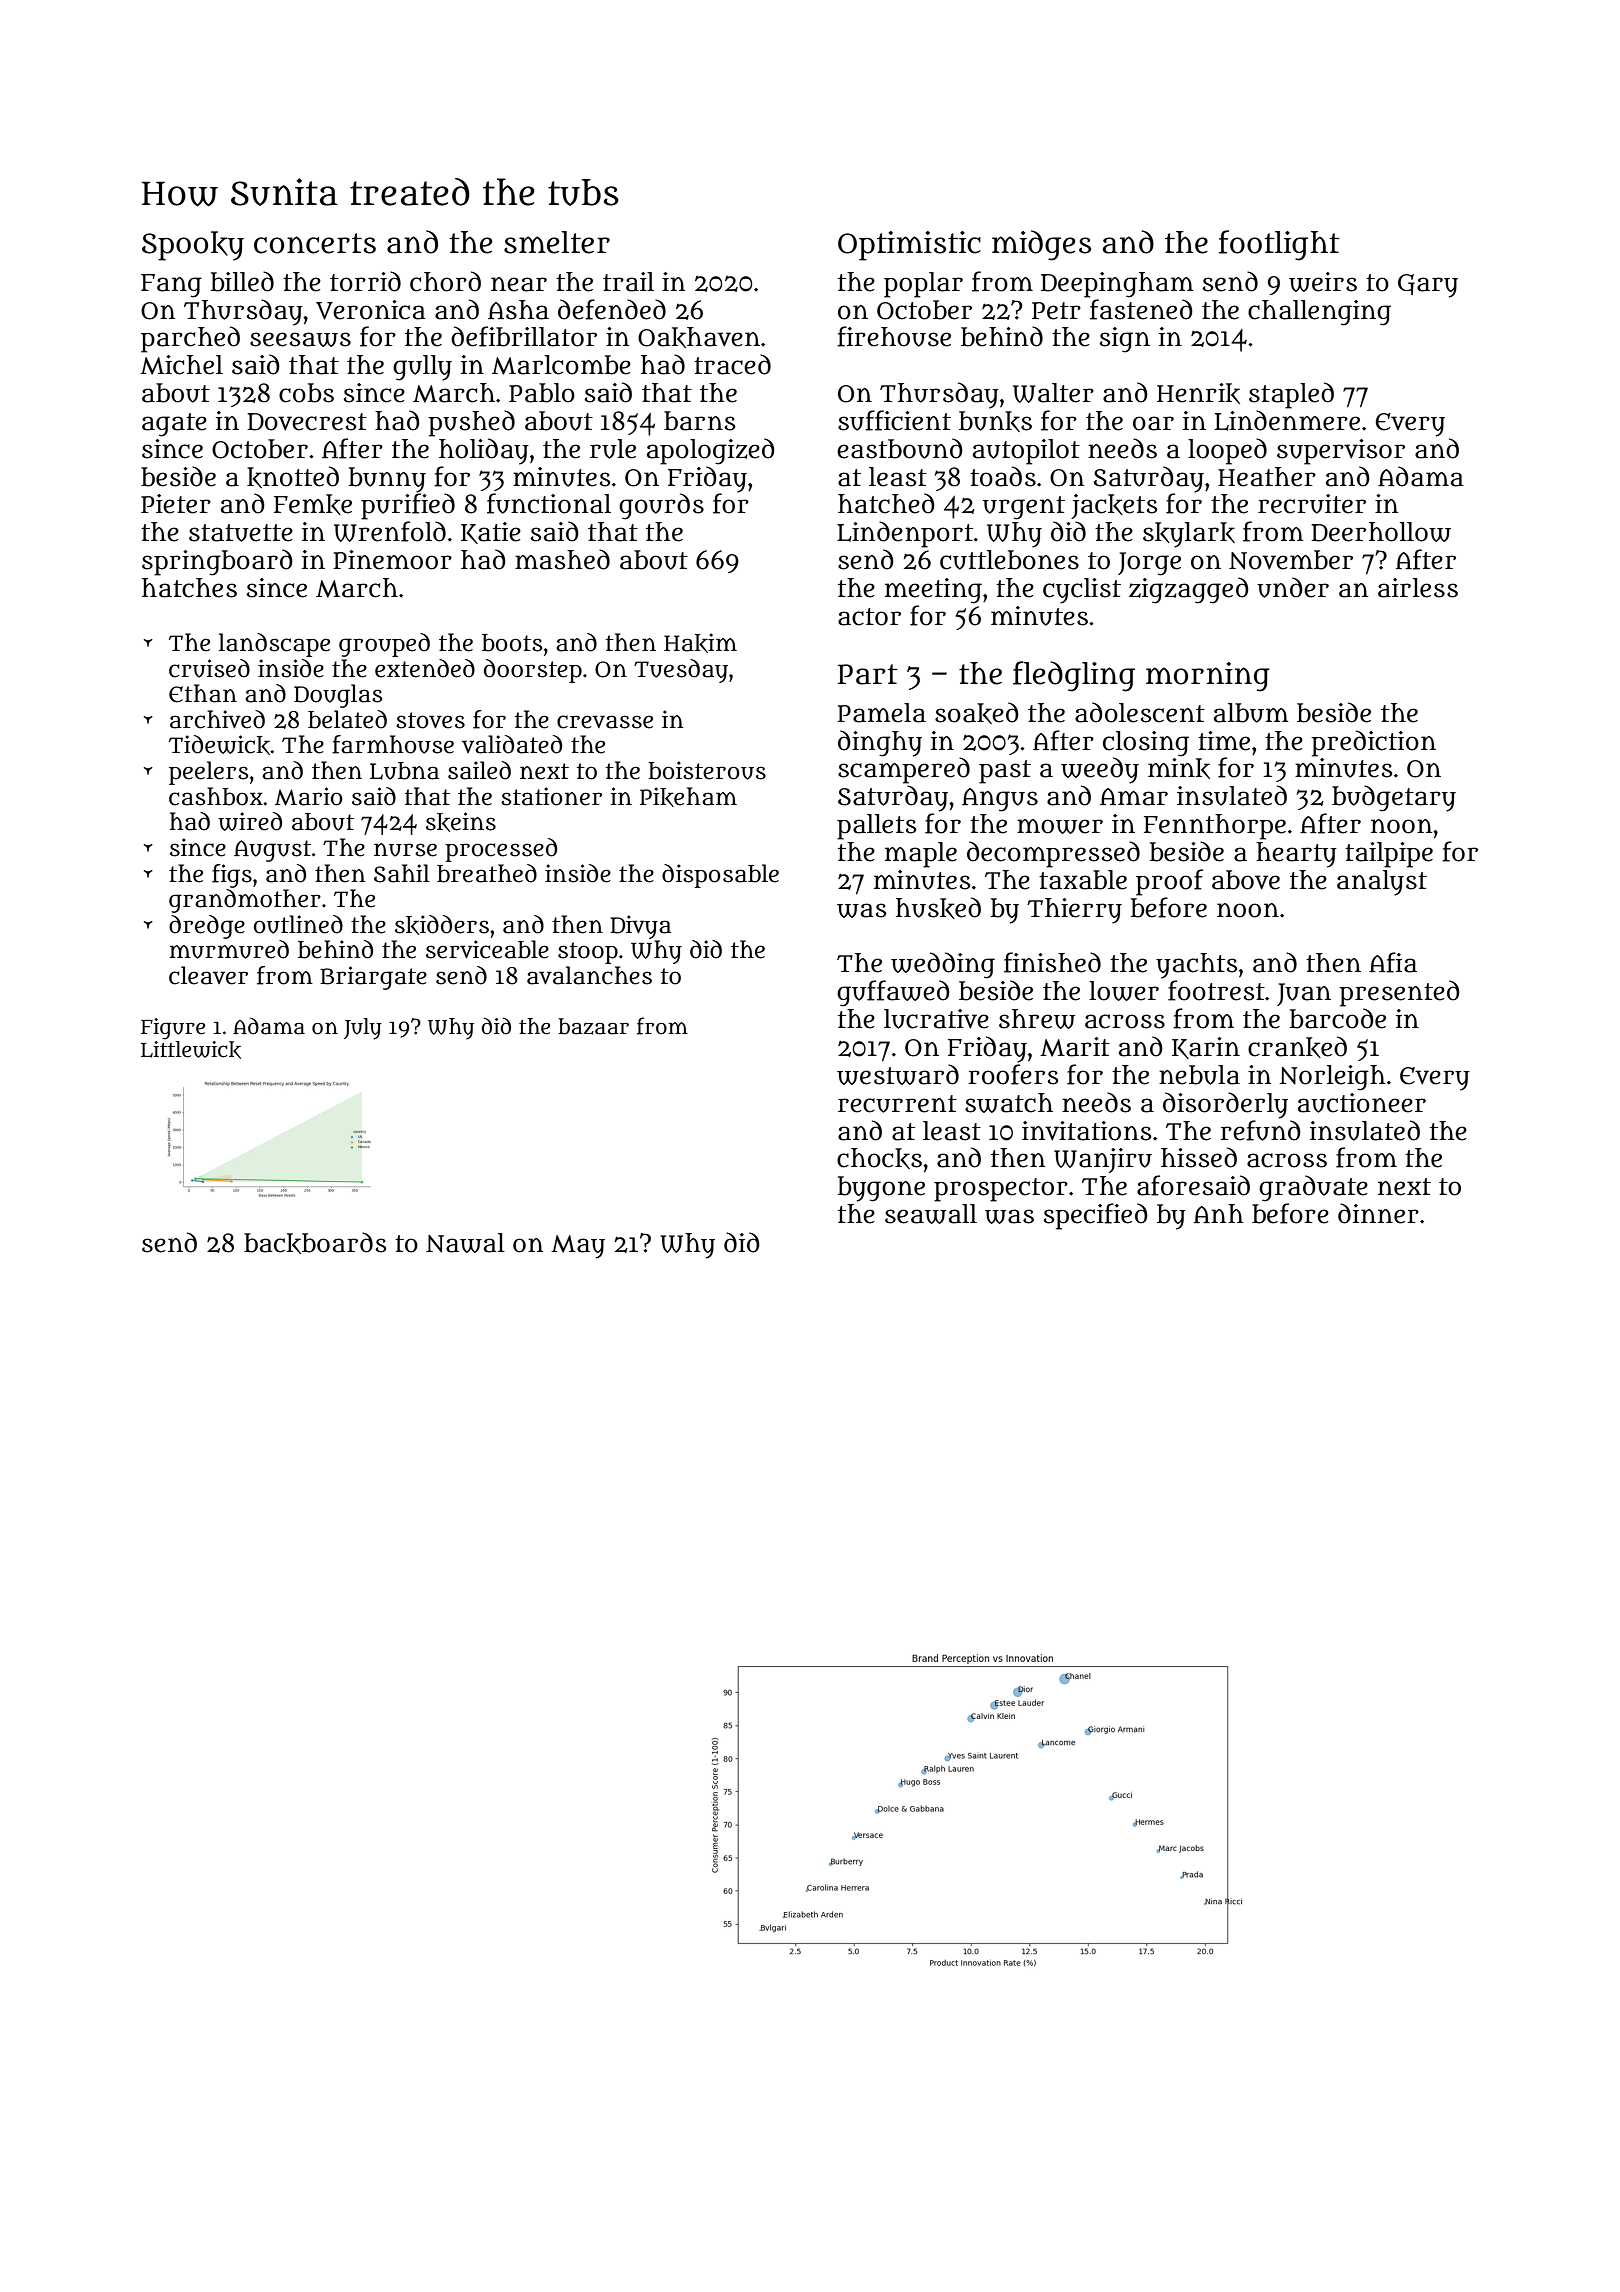  I want to click on backboards, so click(315, 1243).
